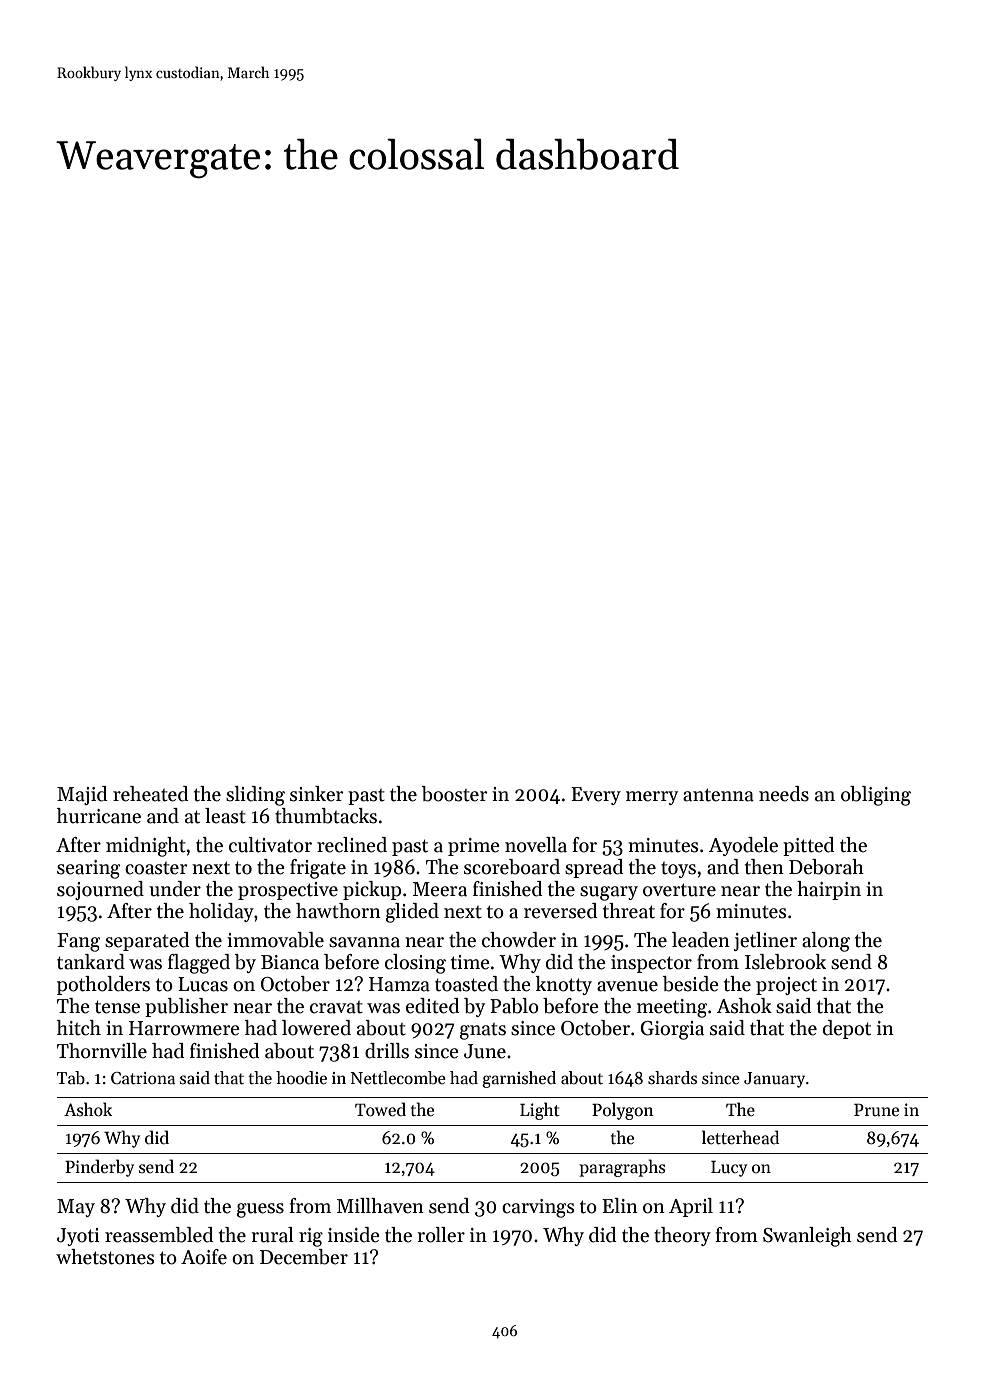 This document has width=984, height=1398. What do you see at coordinates (454, 794) in the document?
I see `booster` at bounding box center [454, 794].
